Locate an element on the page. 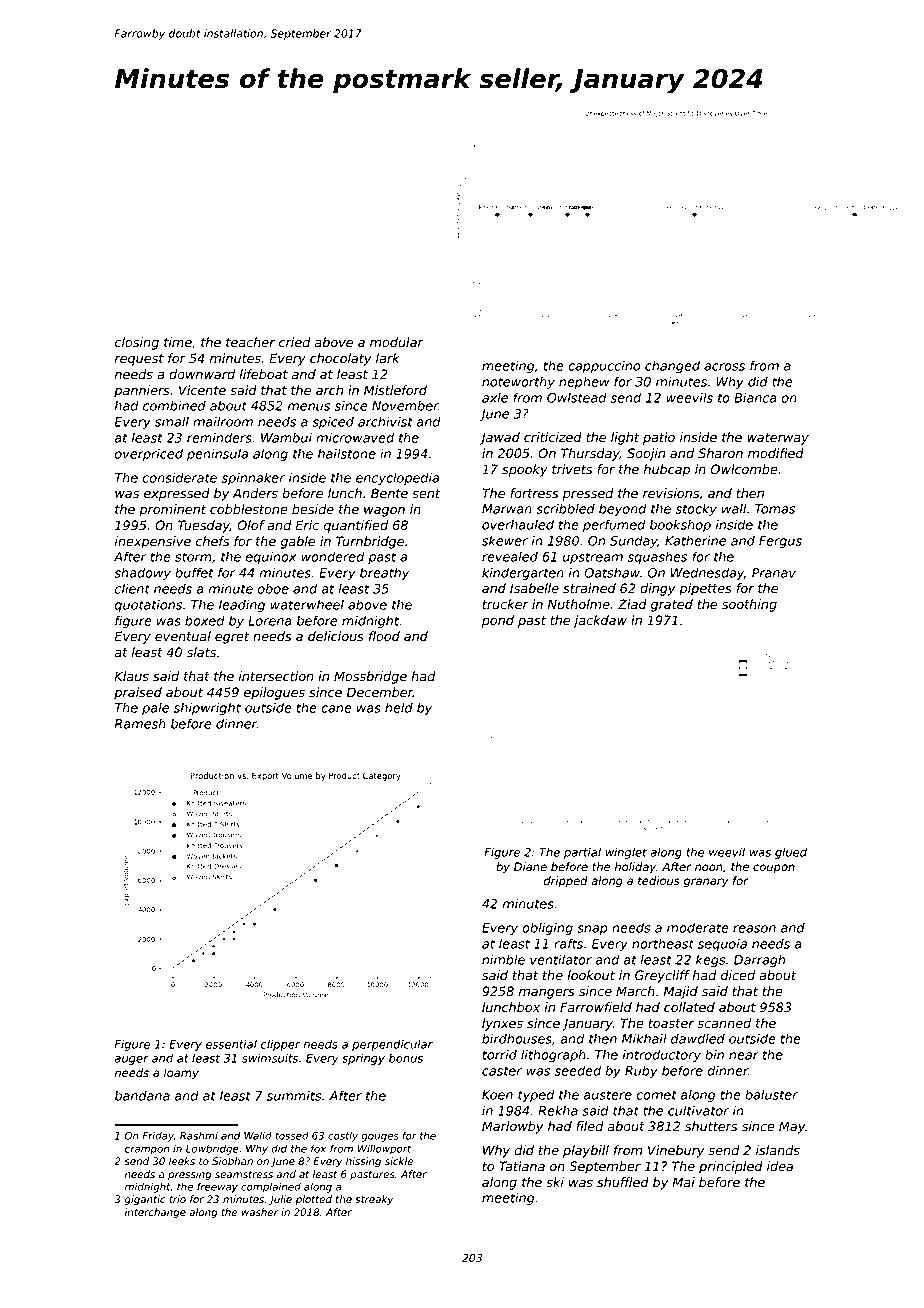 Image resolution: width=924 pixels, height=1308 pixels. winglet is located at coordinates (626, 853).
